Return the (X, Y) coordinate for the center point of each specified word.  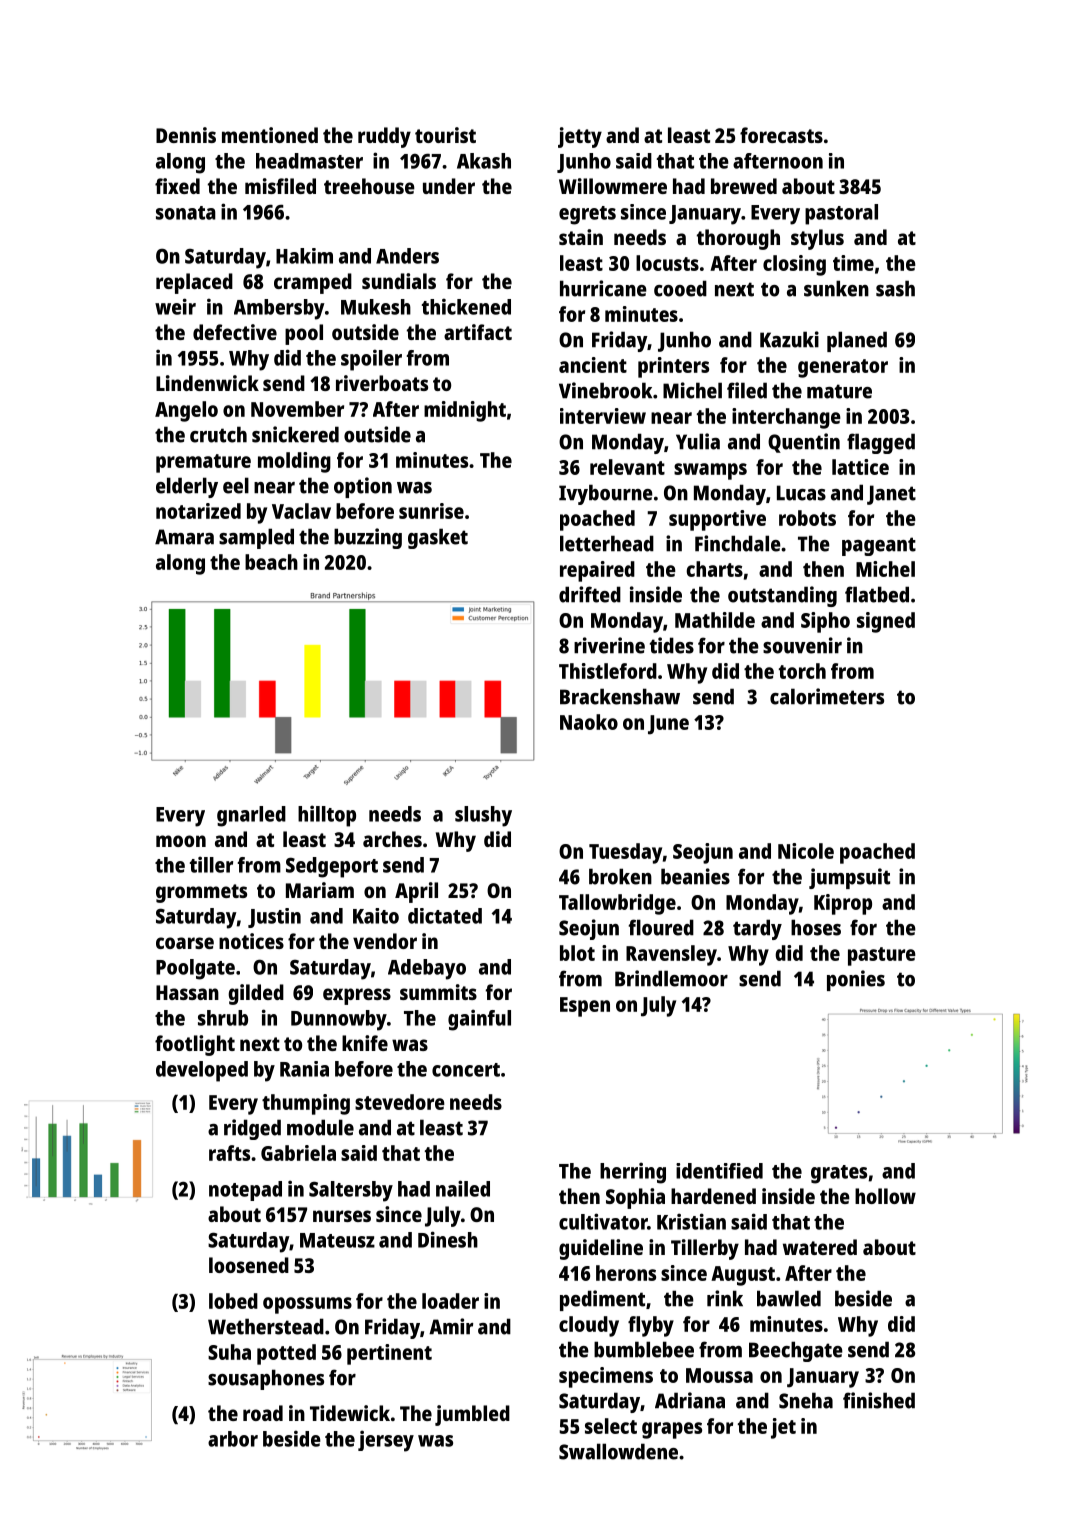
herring (633, 1173)
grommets (201, 893)
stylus (817, 239)
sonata (186, 213)
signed (886, 622)
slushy (483, 816)
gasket (438, 538)
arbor (233, 1439)
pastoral (841, 214)
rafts (229, 1153)
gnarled (251, 816)
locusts (667, 263)
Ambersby (279, 309)
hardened (713, 1196)
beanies (695, 876)
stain (581, 237)
